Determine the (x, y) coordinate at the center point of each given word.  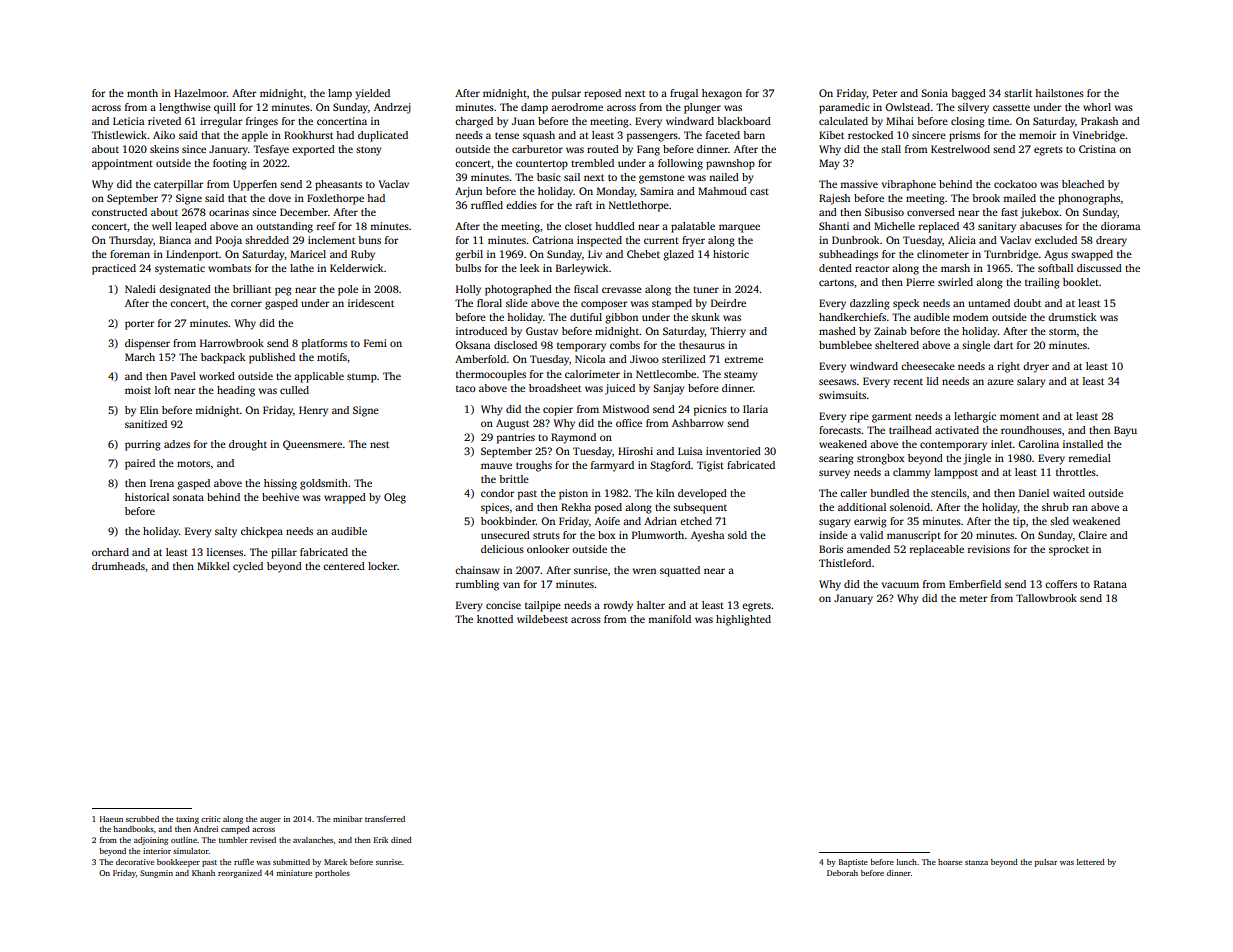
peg (283, 291)
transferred (385, 819)
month (142, 93)
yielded (372, 94)
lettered (1091, 862)
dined (401, 840)
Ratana (1110, 584)
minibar (347, 819)
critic (211, 819)
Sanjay (669, 389)
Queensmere (312, 445)
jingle (977, 459)
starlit (1018, 93)
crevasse (622, 290)
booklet (1081, 282)
